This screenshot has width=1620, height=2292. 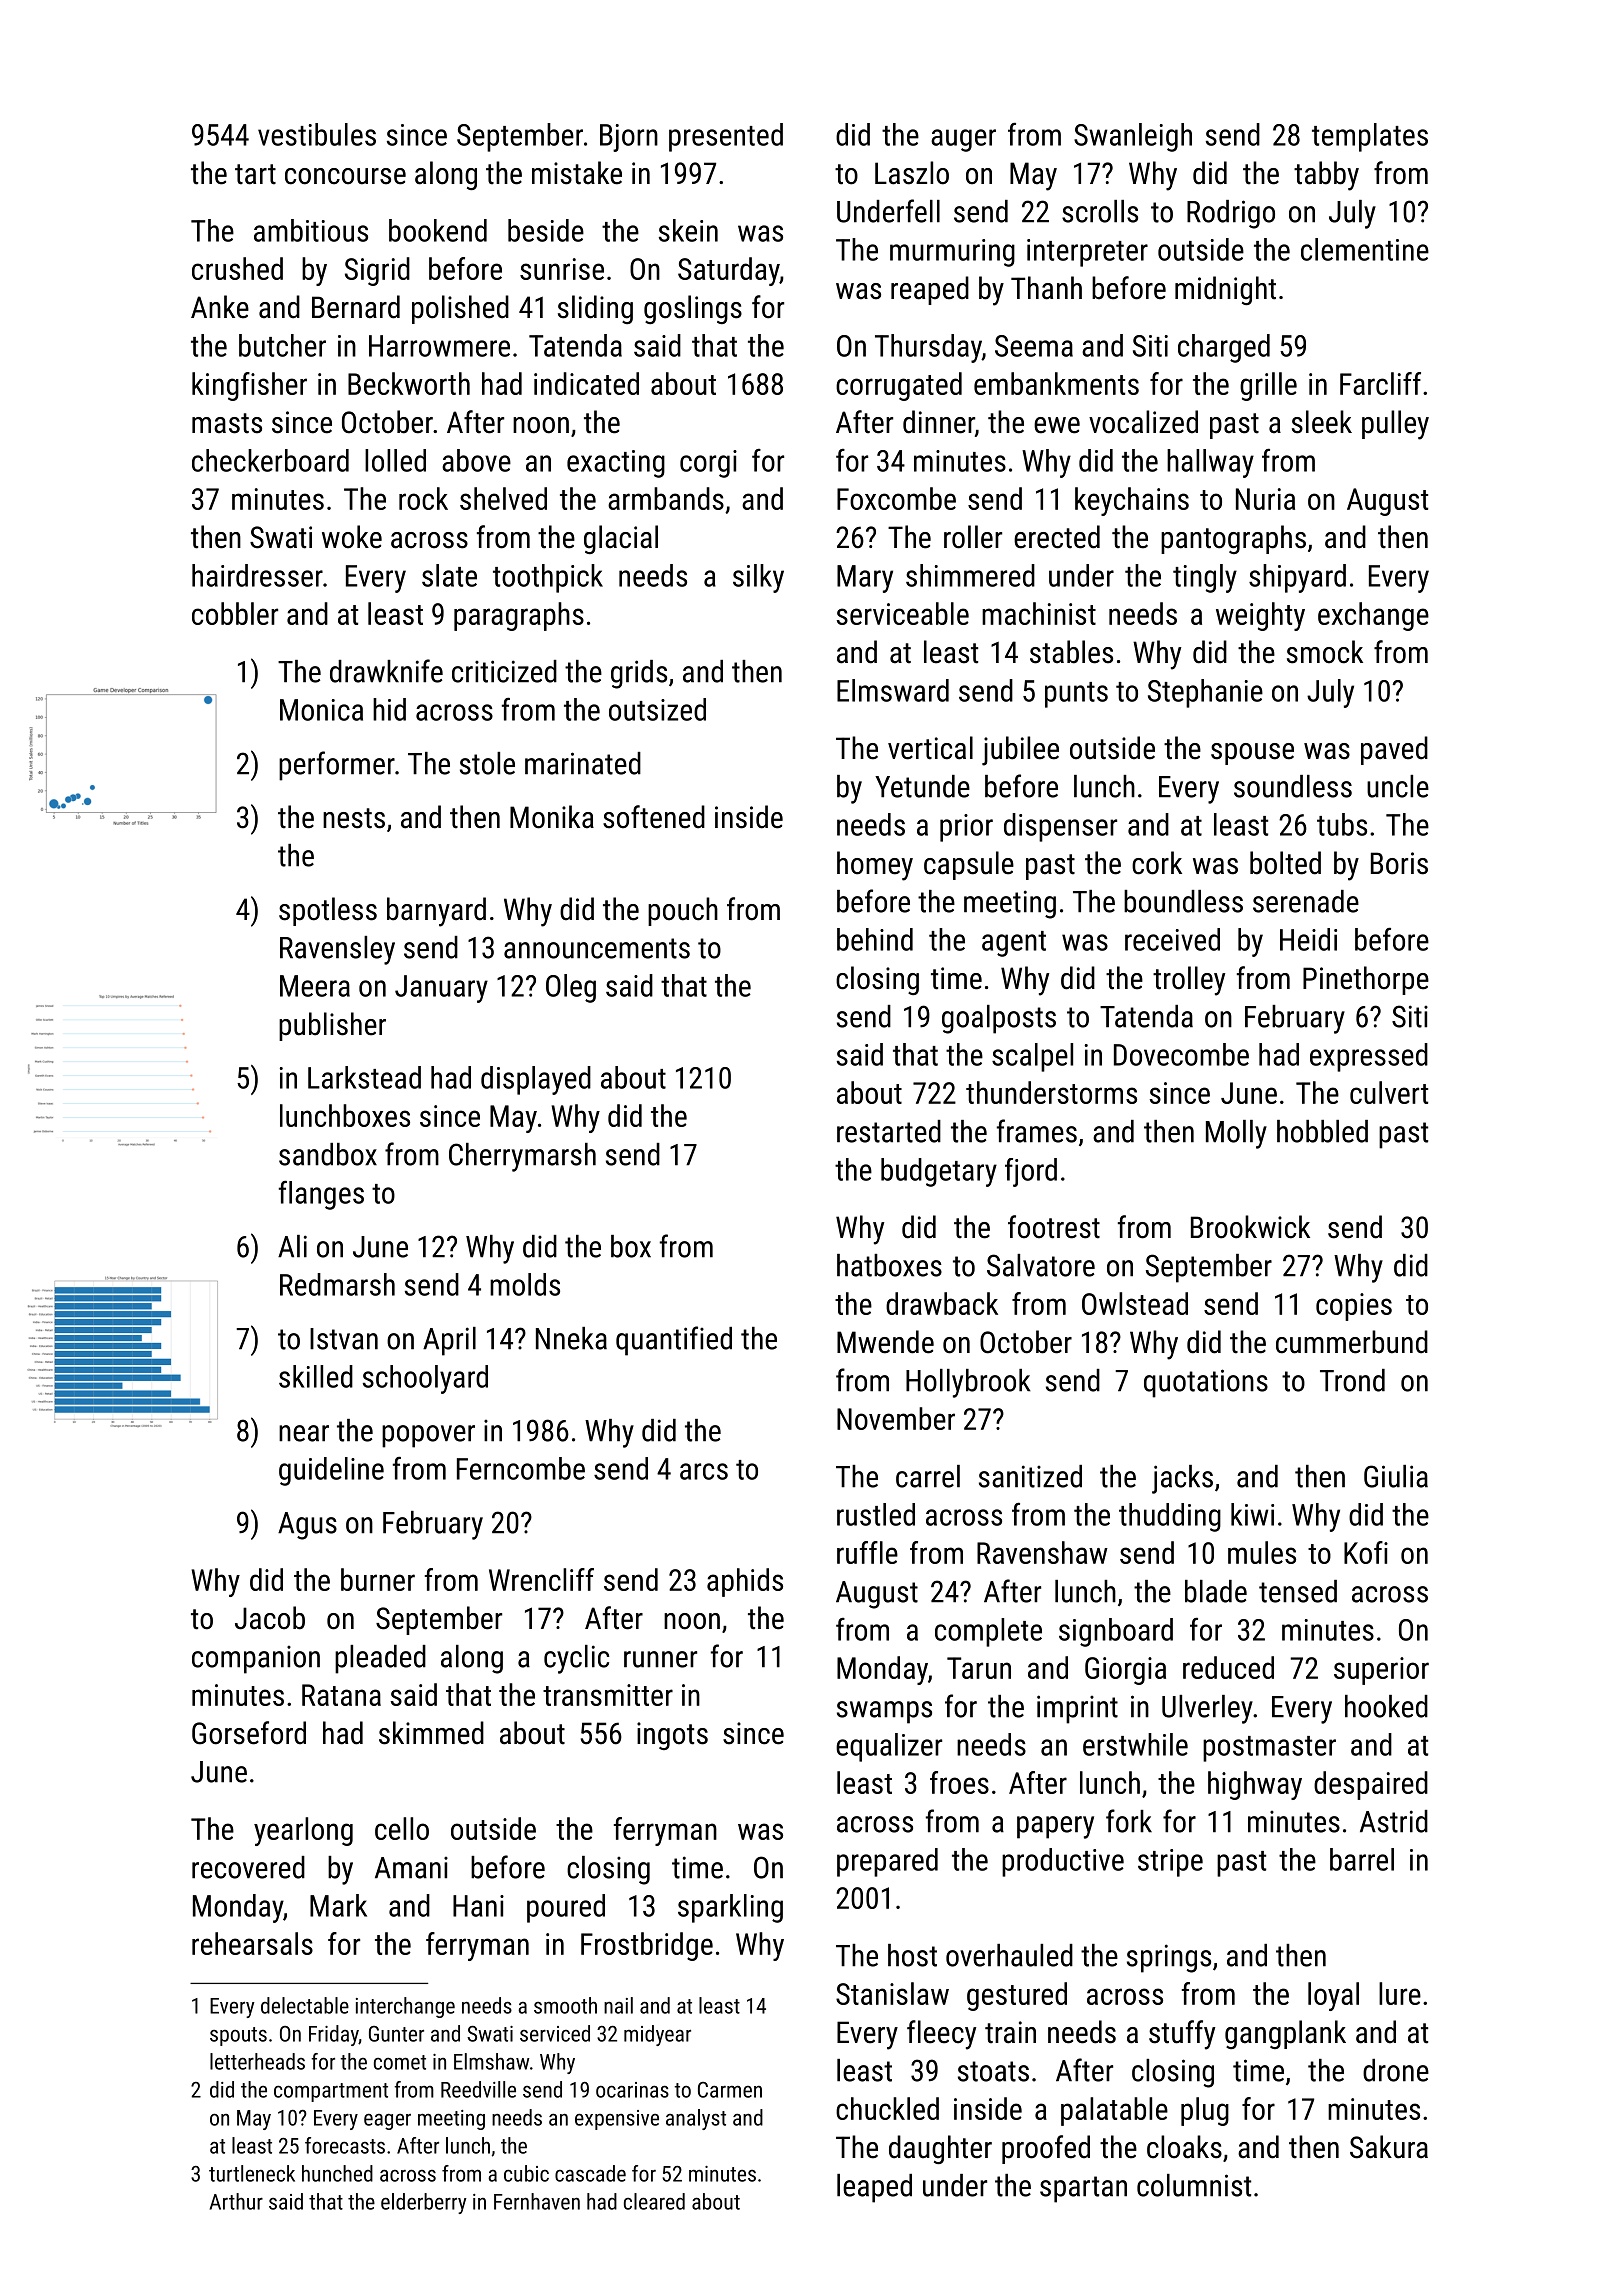 What do you see at coordinates (1285, 2034) in the screenshot?
I see `gangplank` at bounding box center [1285, 2034].
